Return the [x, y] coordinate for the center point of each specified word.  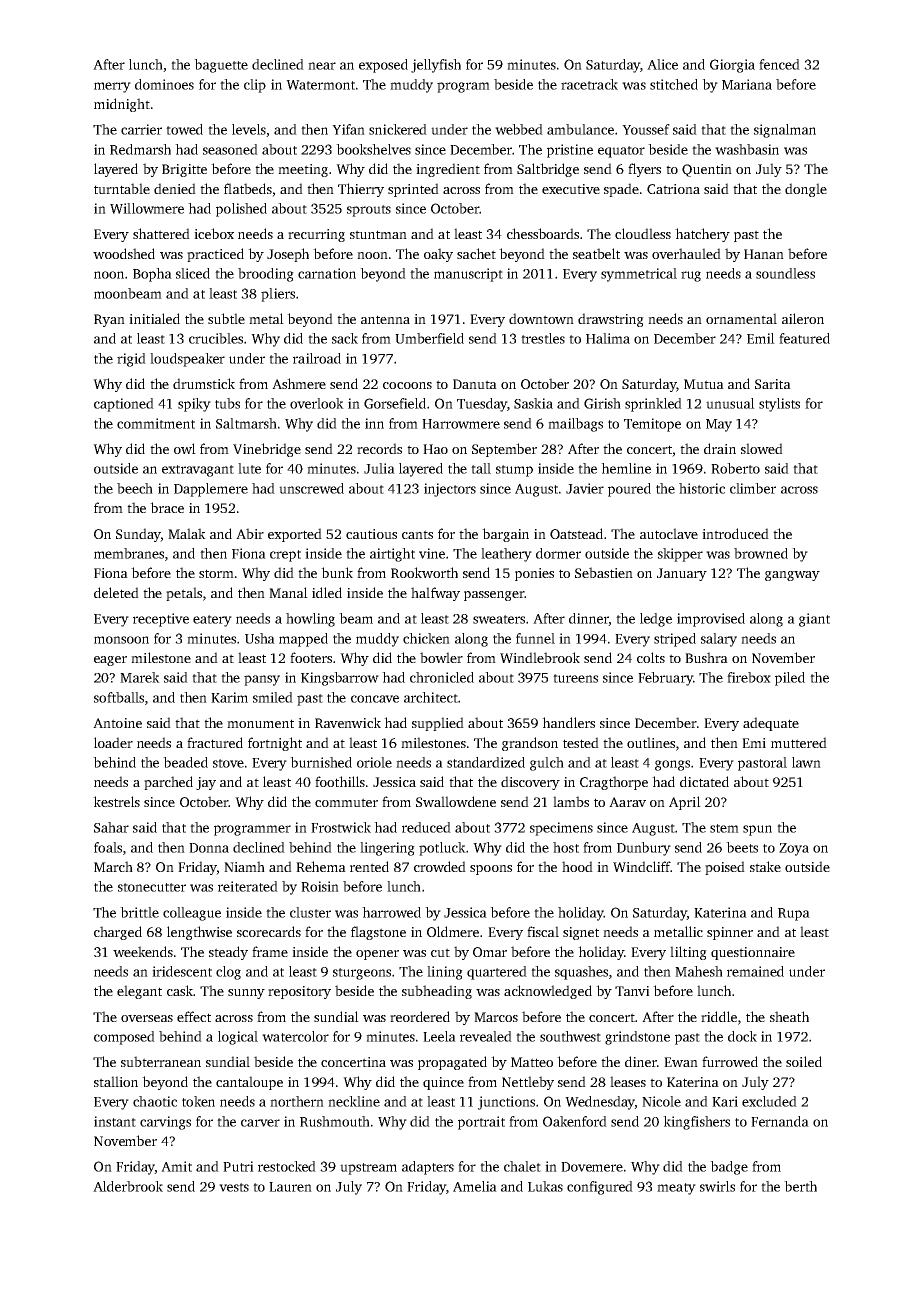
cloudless [643, 233]
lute [249, 468]
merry [112, 87]
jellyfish [436, 66]
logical [238, 1038]
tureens [575, 678]
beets [742, 847]
